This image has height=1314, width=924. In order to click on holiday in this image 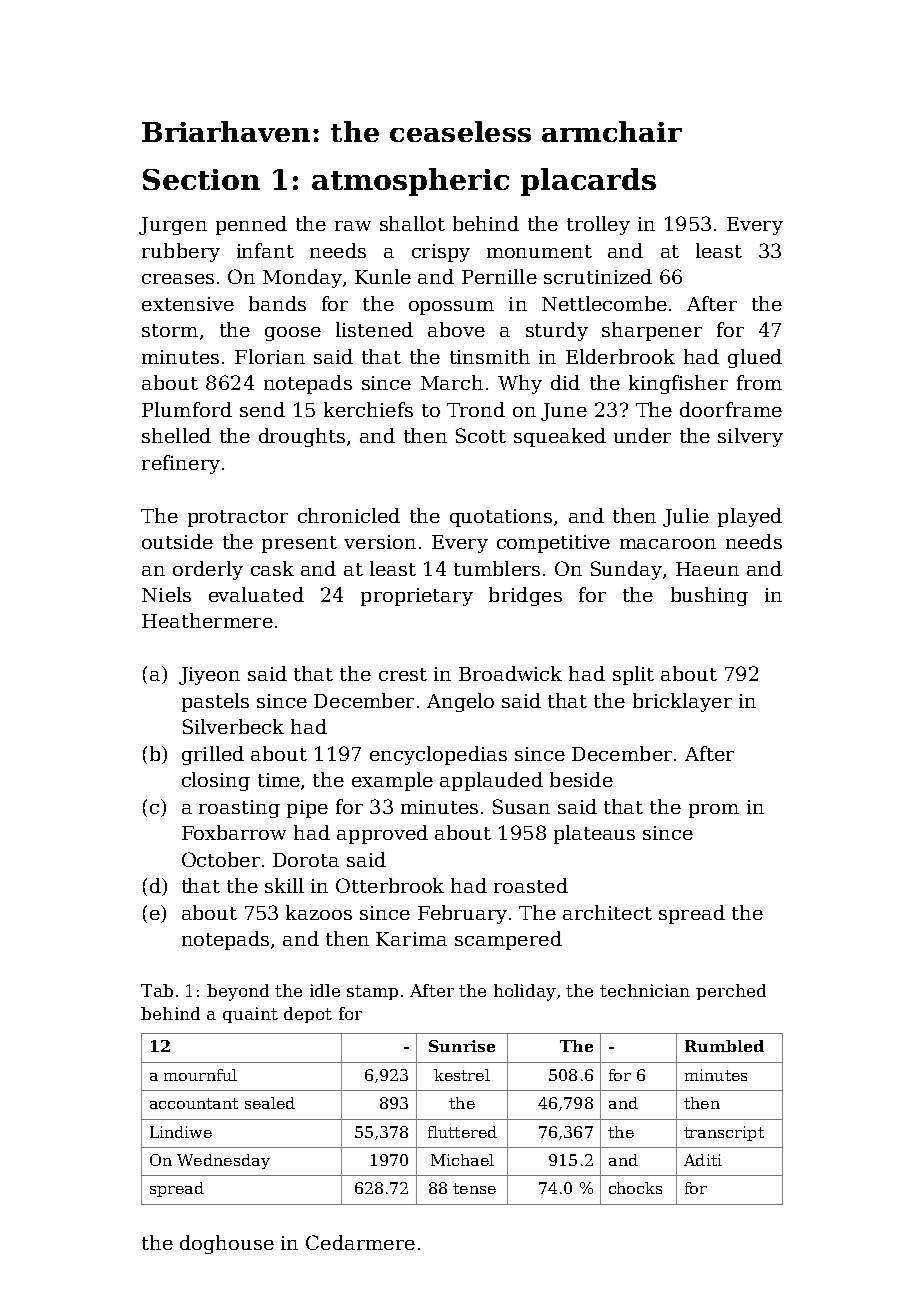, I will do `click(525, 992)`.
